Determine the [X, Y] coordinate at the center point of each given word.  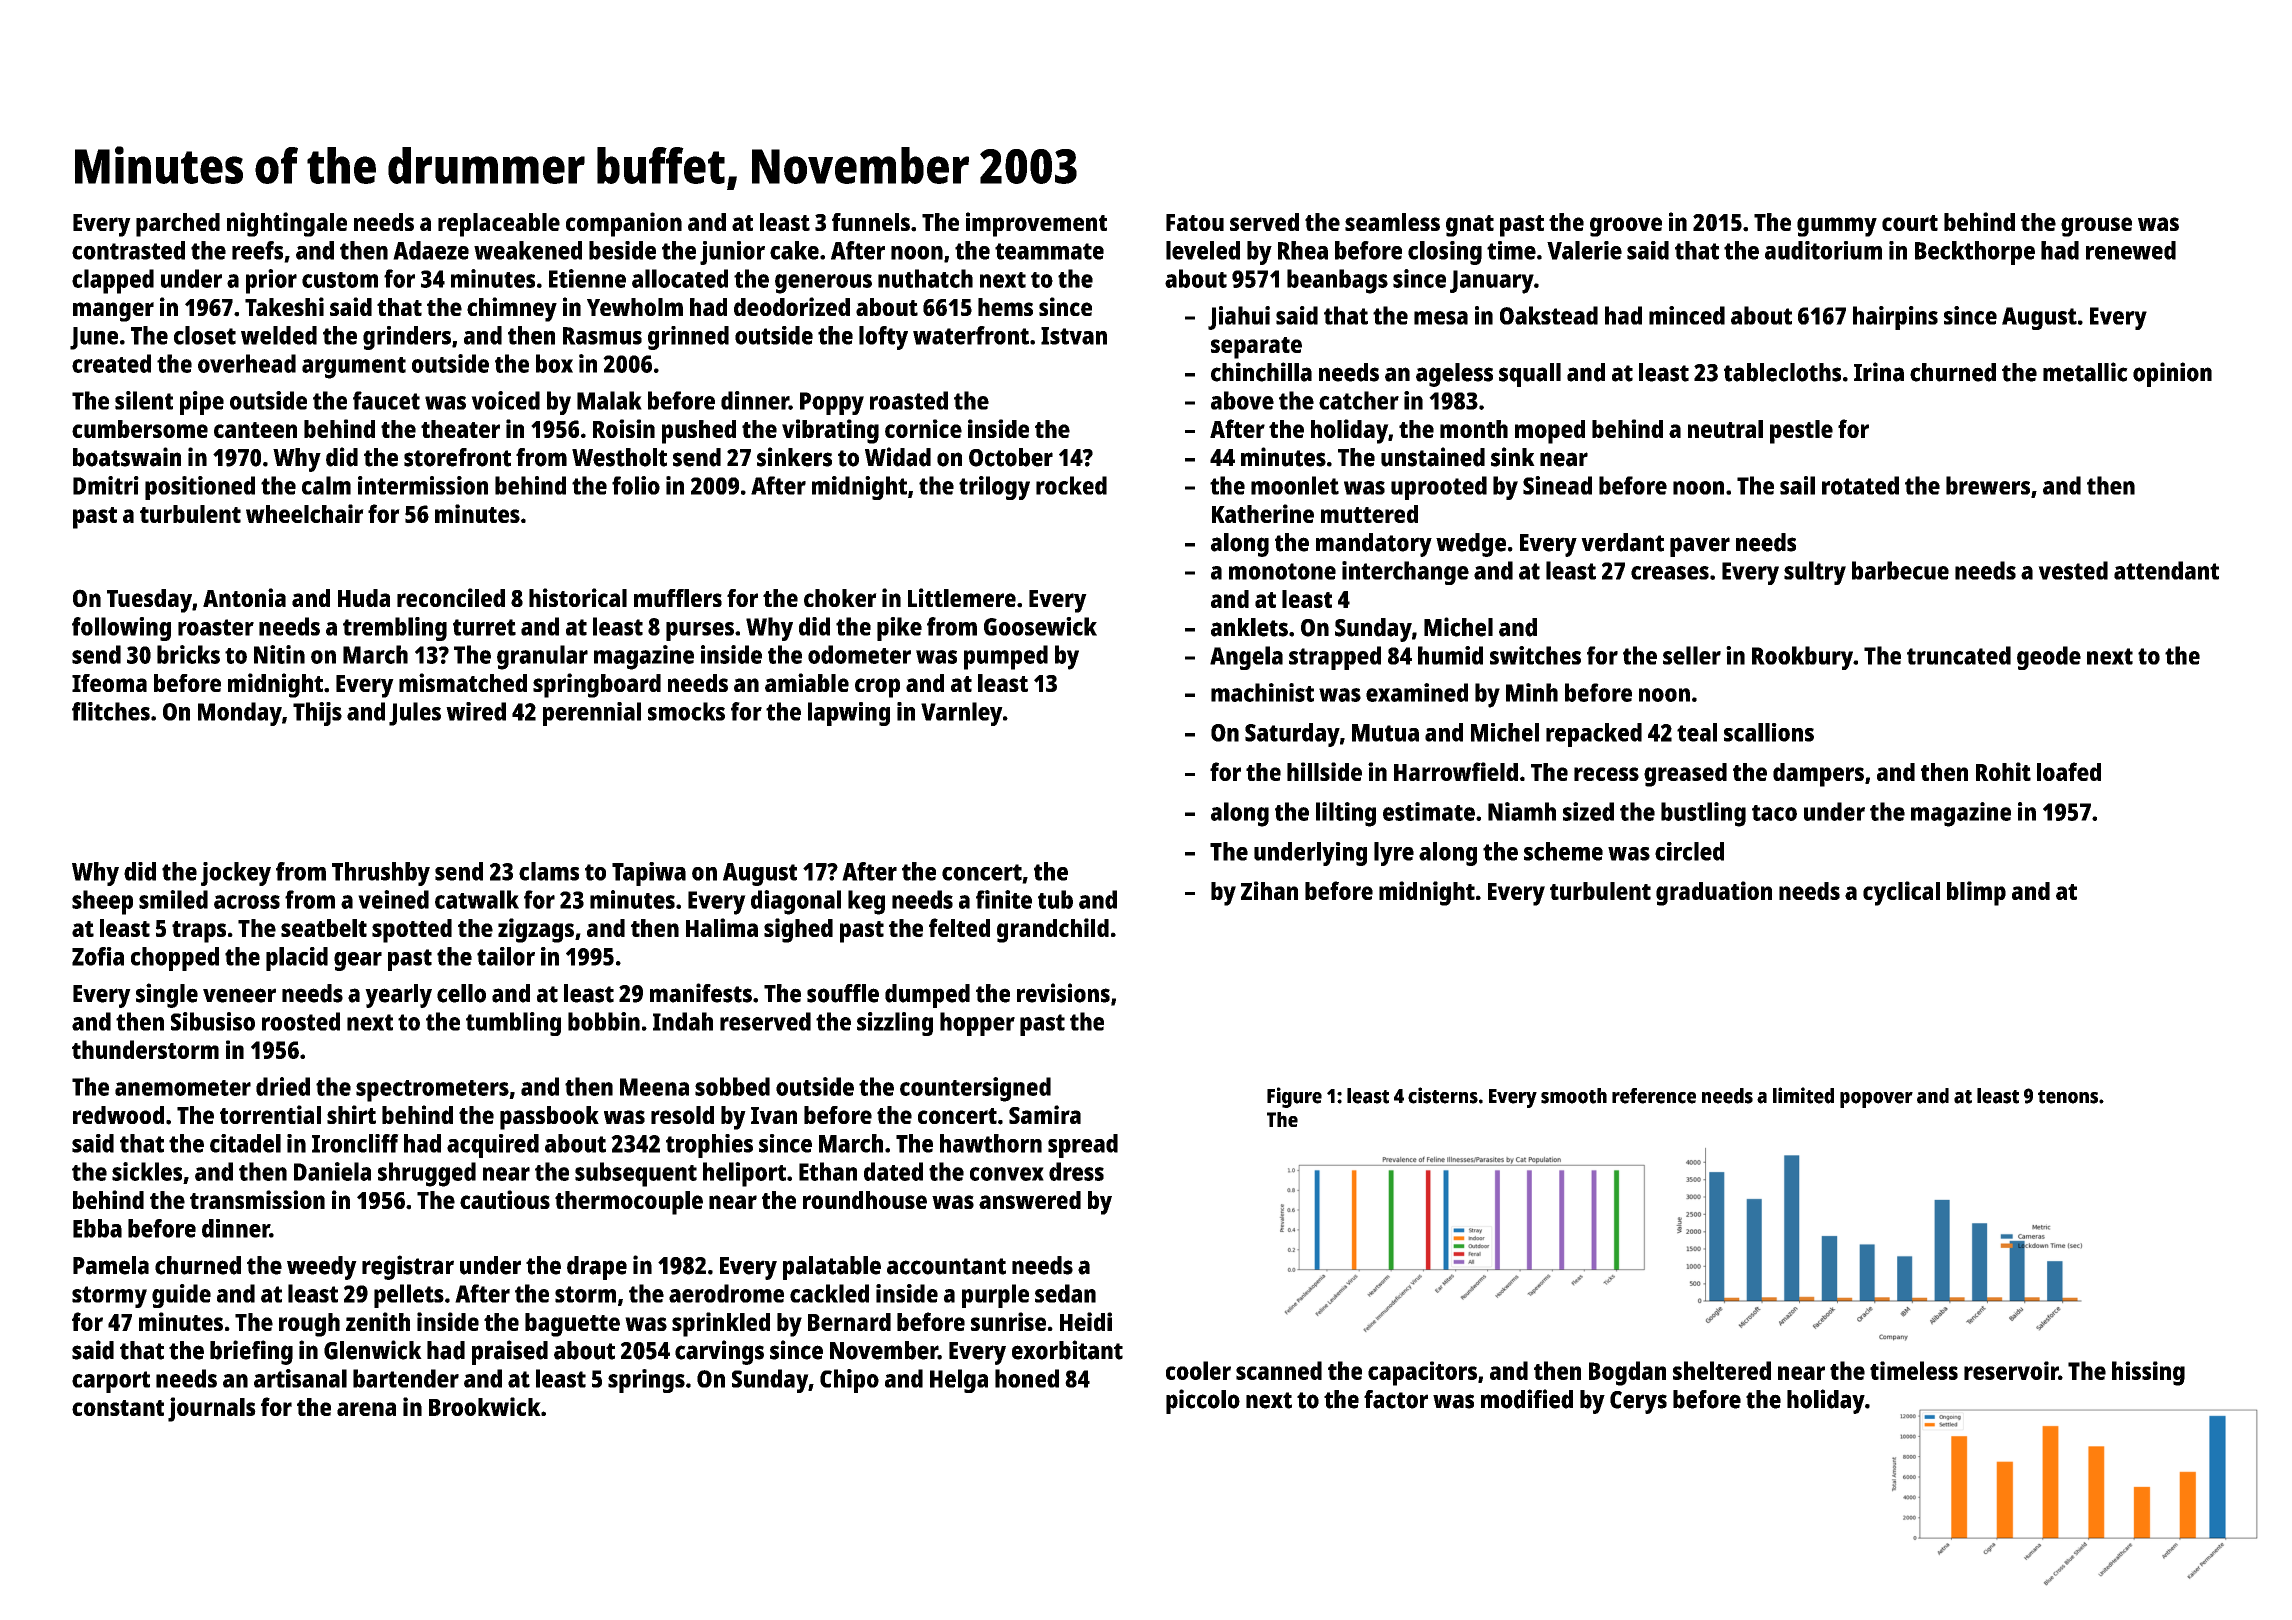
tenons [2068, 1097]
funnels [871, 222]
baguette [572, 1325]
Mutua [1385, 733]
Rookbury [1802, 658]
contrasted [128, 250]
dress [1076, 1171]
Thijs [317, 714]
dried [283, 1086]
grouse [2096, 227]
